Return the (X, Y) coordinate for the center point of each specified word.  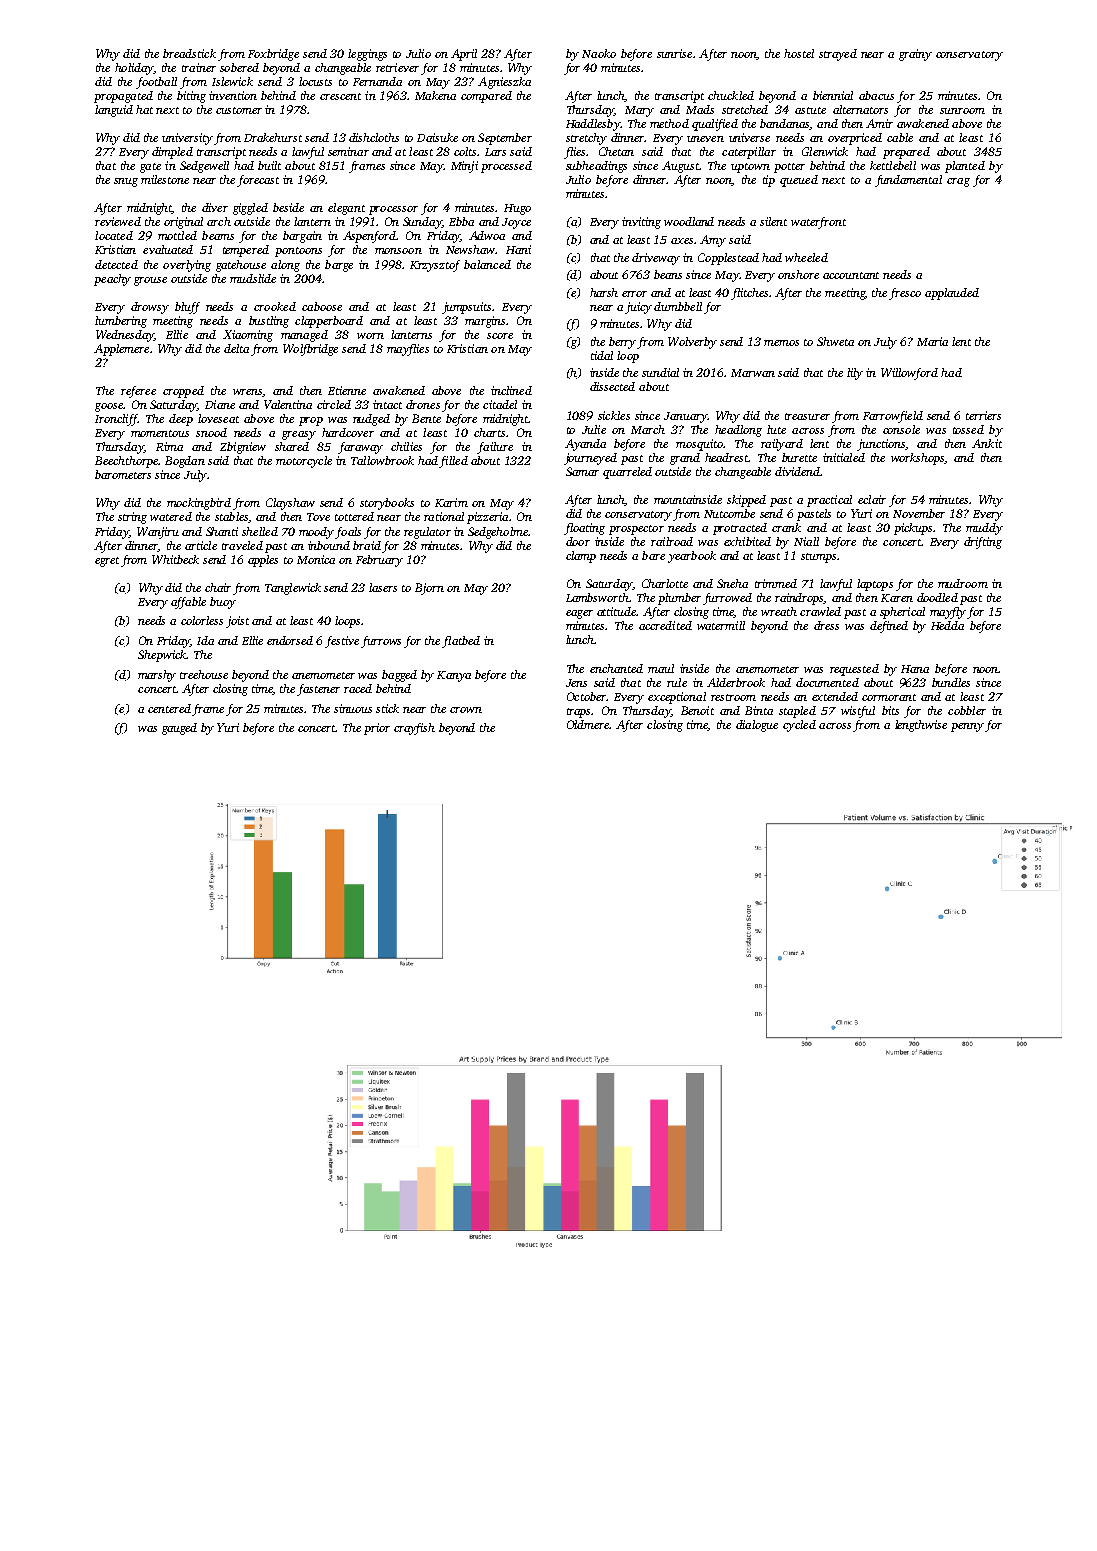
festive (342, 642)
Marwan (753, 373)
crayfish (414, 729)
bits (890, 710)
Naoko (599, 53)
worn (370, 336)
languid (114, 111)
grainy (915, 55)
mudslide (253, 278)
